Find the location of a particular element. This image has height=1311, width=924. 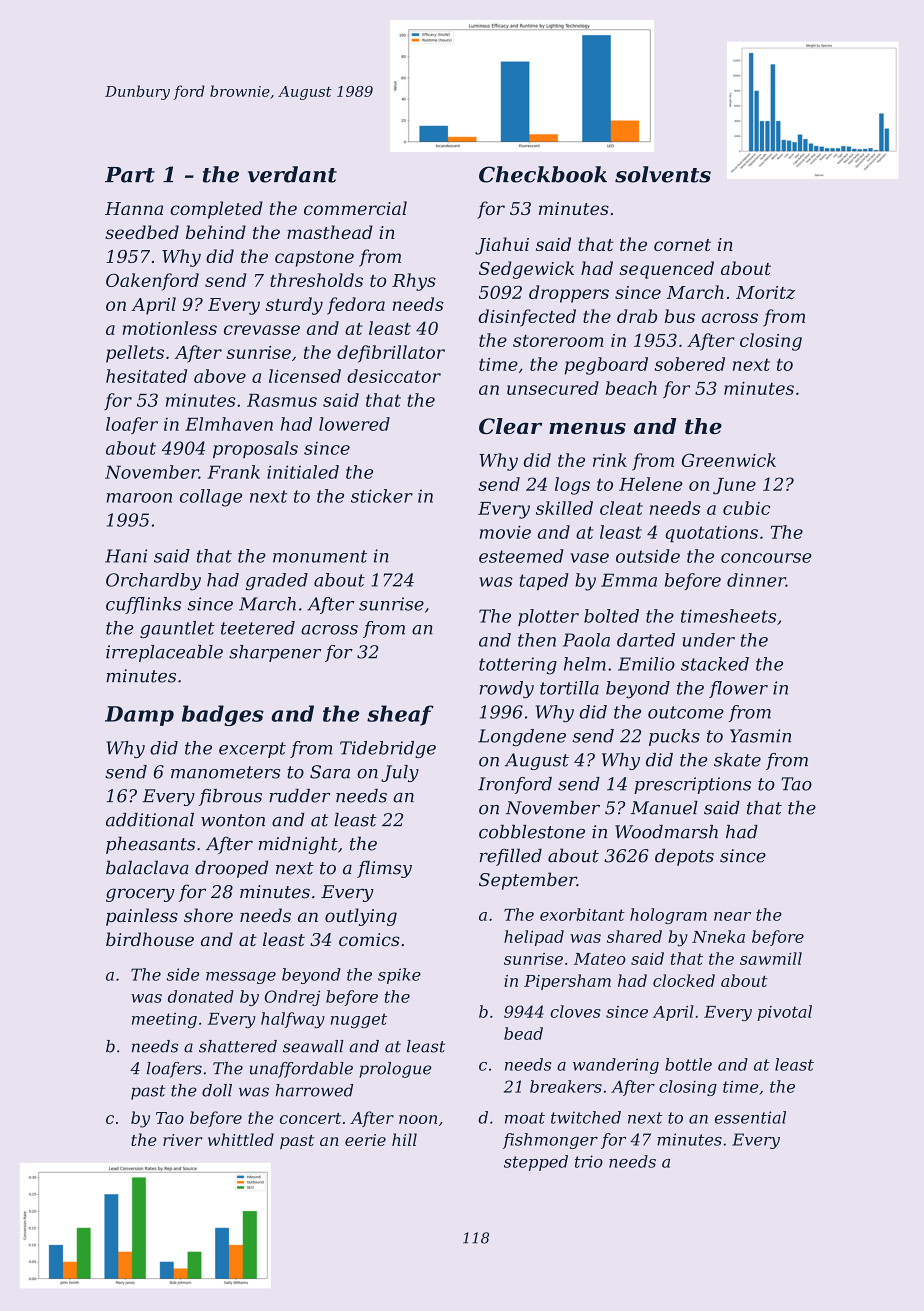

pegboard is located at coordinates (606, 366).
